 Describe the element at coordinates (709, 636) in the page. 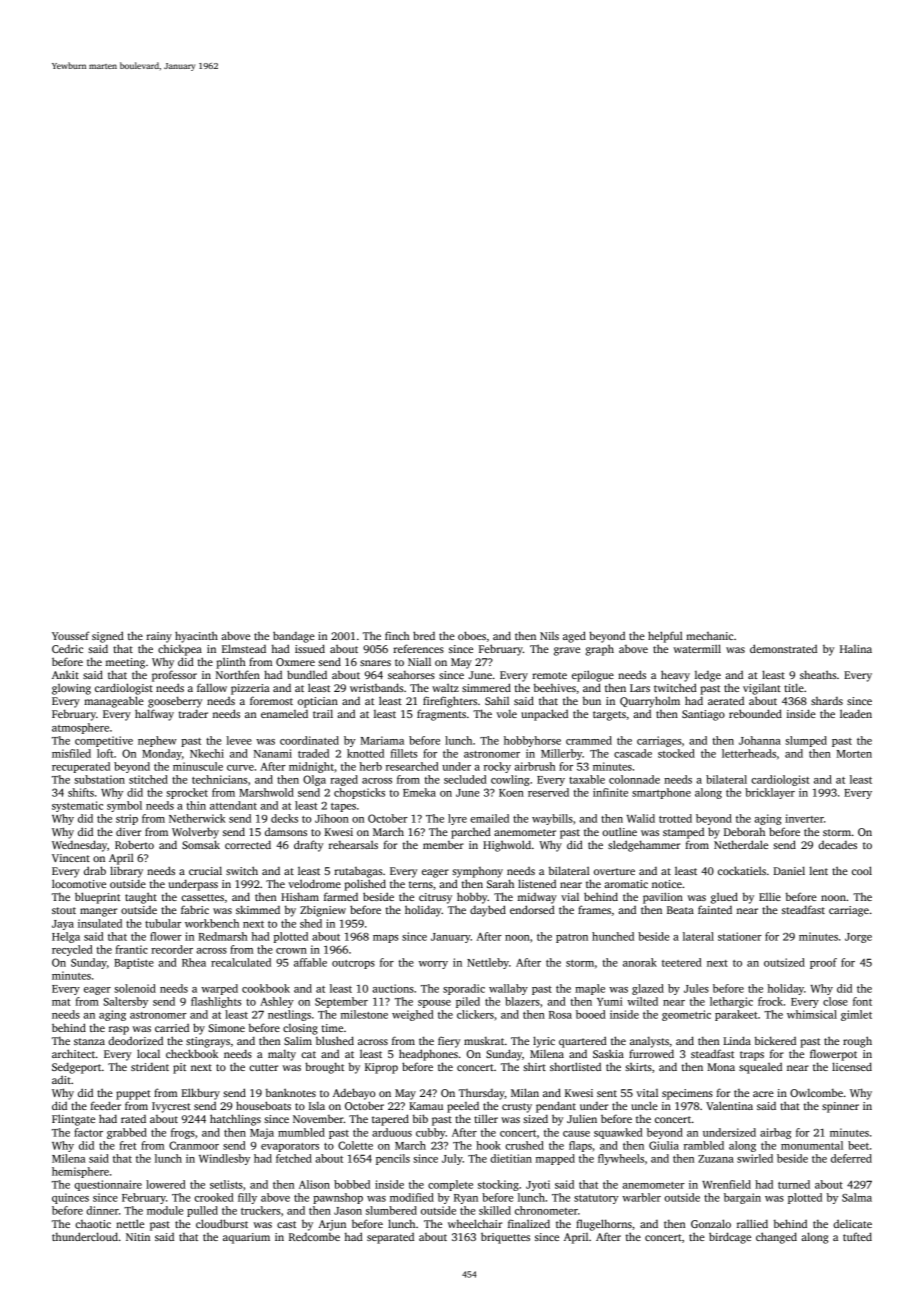

I see `mechanic` at that location.
